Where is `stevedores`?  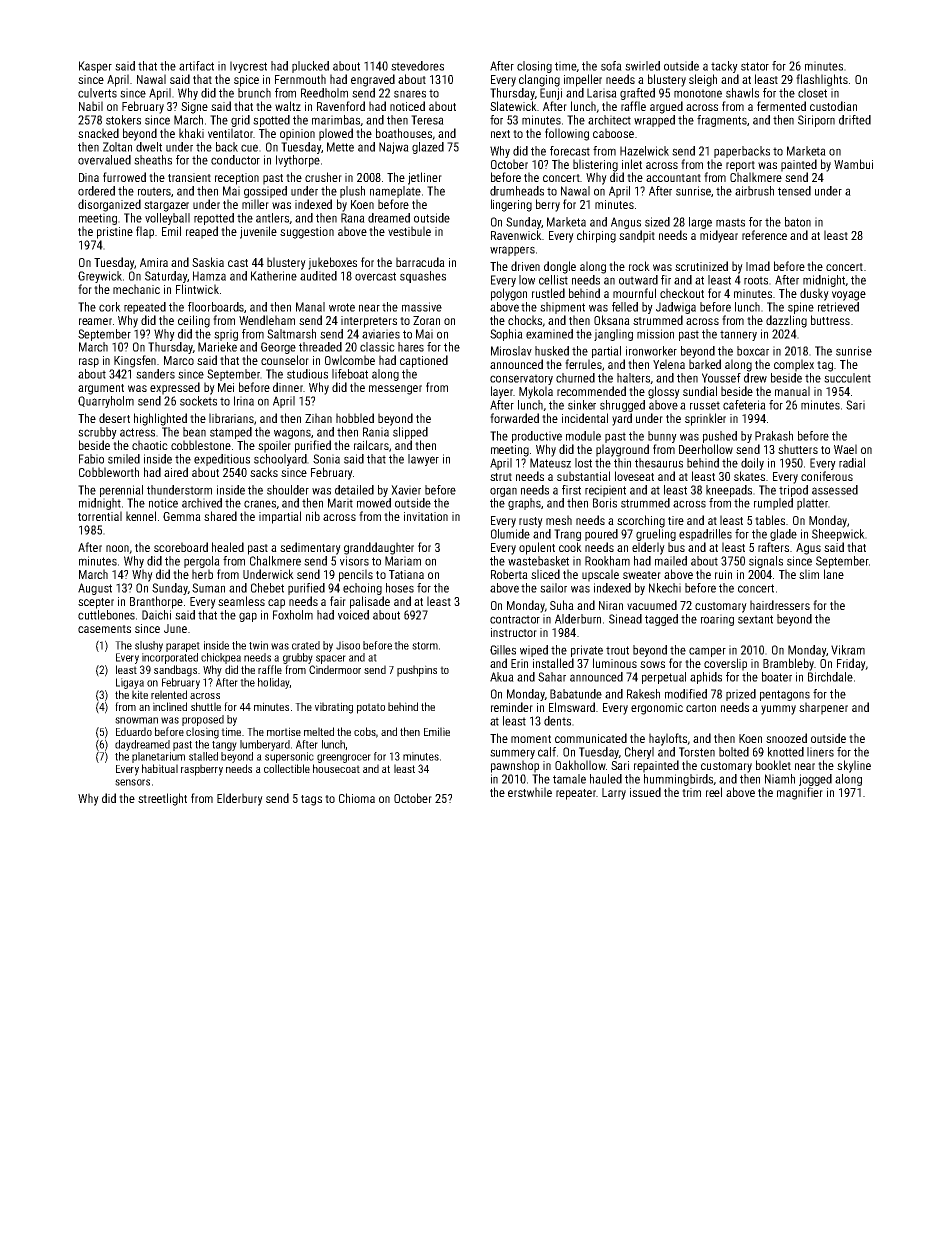 stevedores is located at coordinates (417, 66).
